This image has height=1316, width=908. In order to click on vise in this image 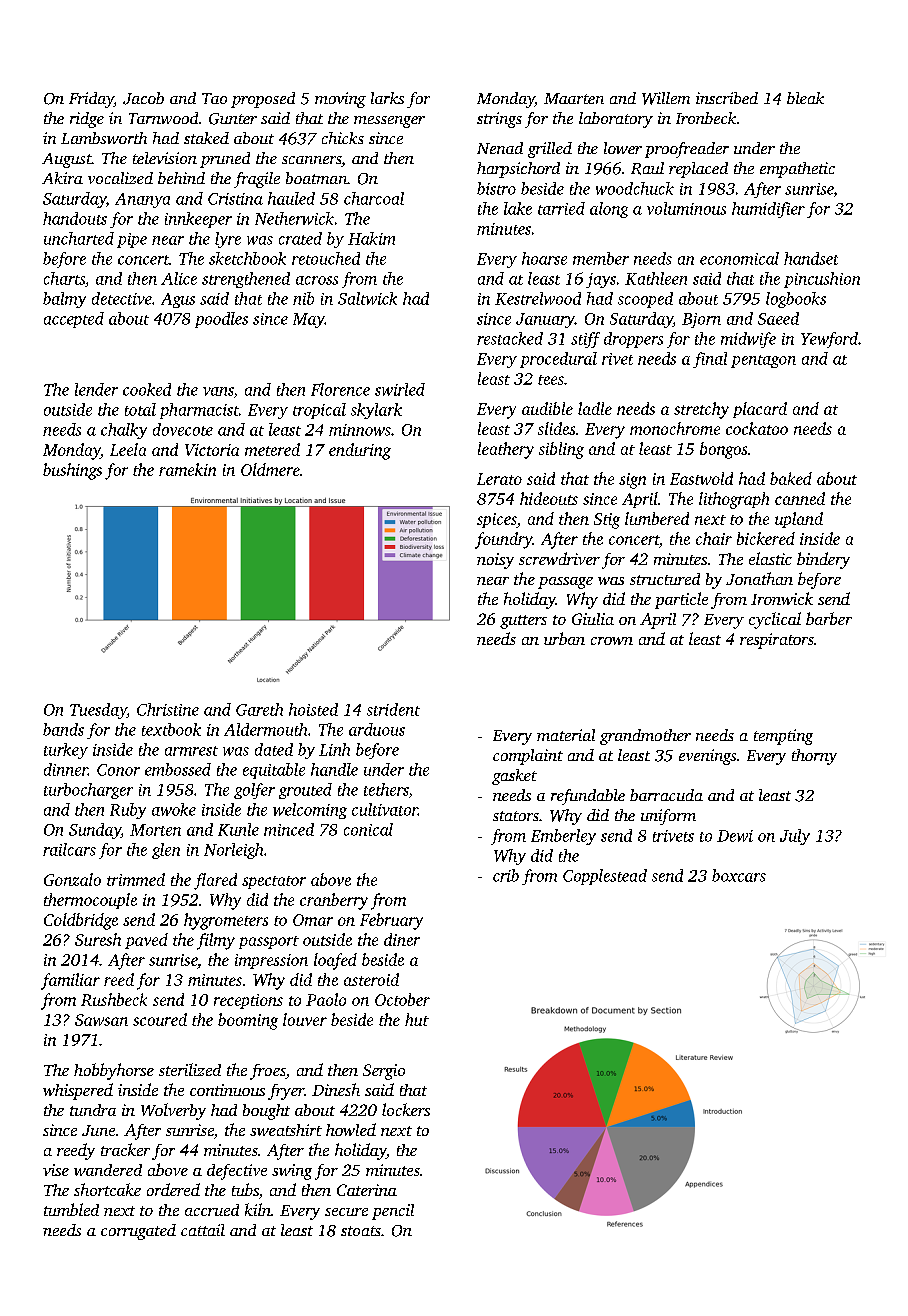, I will do `click(56, 1170)`.
